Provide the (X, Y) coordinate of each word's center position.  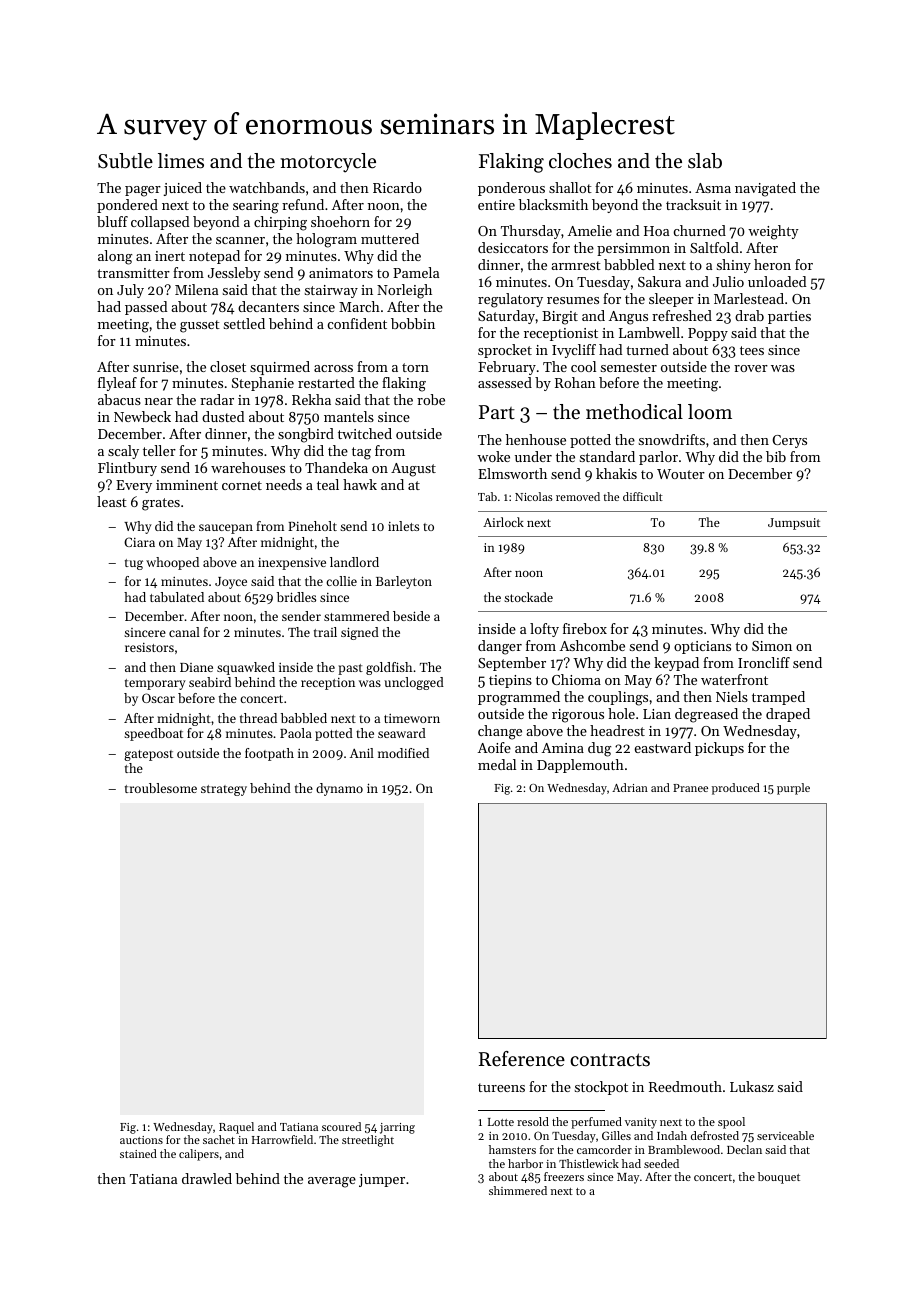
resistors (149, 647)
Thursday (531, 232)
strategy (224, 790)
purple (793, 789)
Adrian (630, 787)
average (332, 1182)
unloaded (777, 281)
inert (170, 256)
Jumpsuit (794, 524)
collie (341, 581)
